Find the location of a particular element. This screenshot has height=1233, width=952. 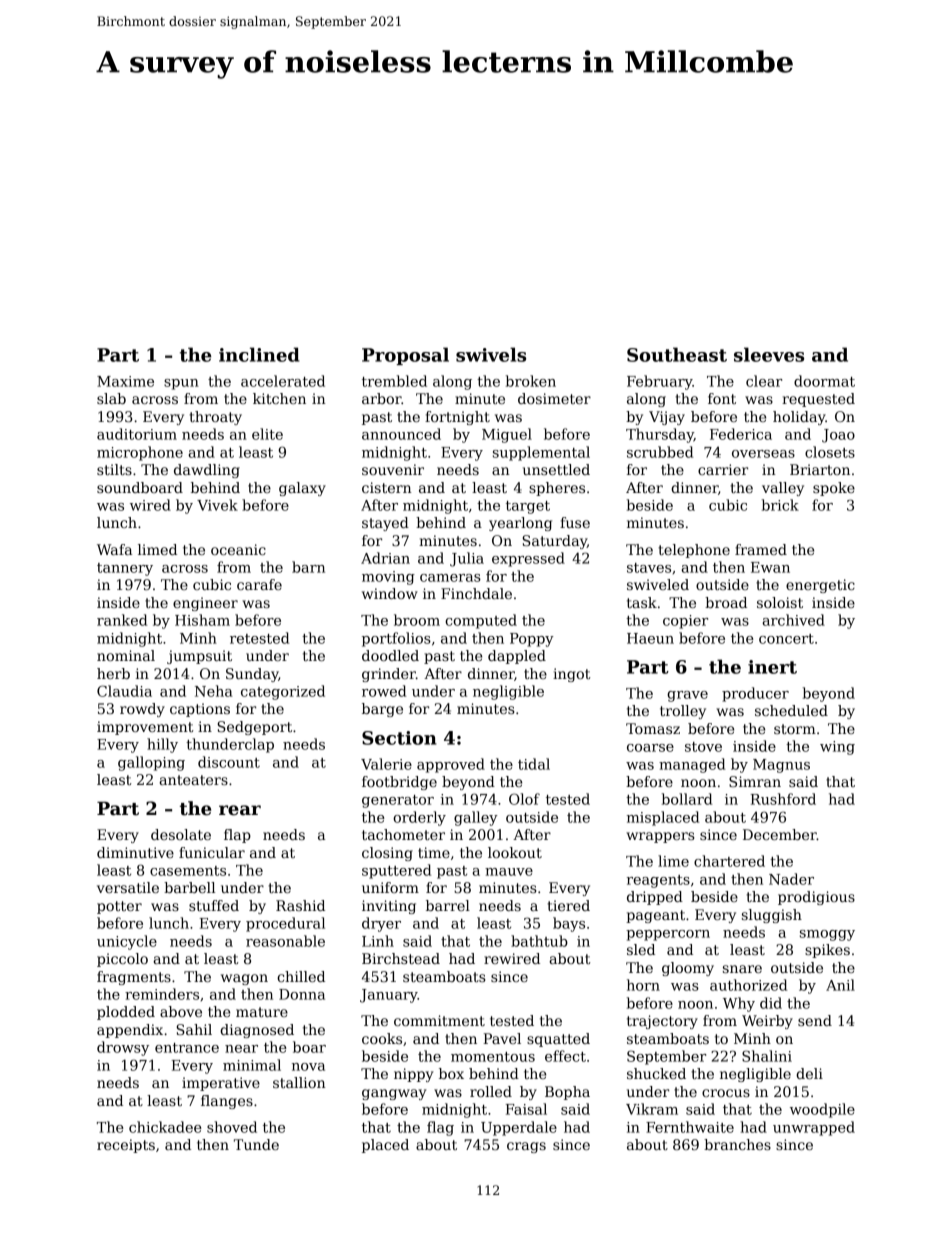

Nader is located at coordinates (791, 879).
